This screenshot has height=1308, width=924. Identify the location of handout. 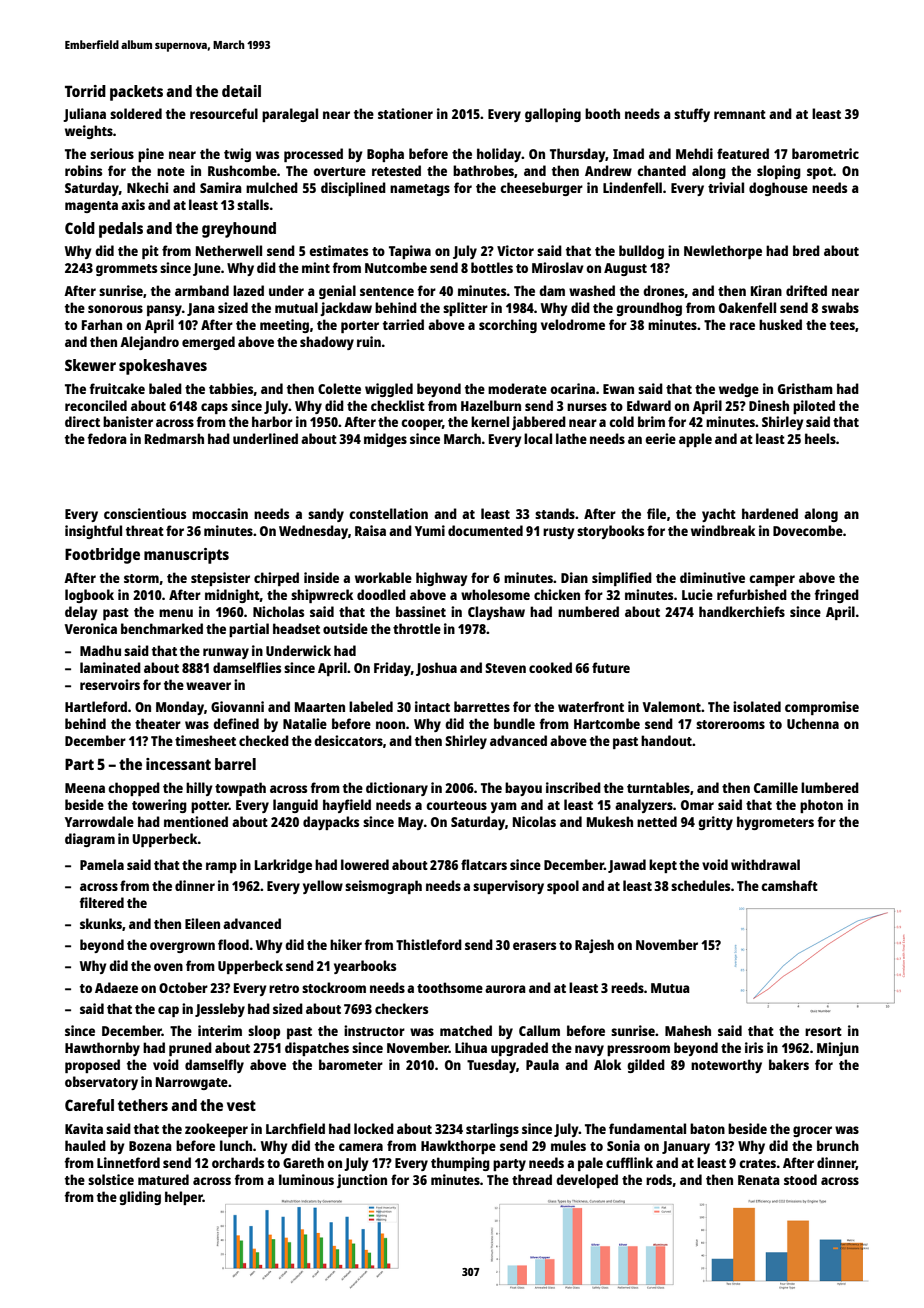
(666, 740).
